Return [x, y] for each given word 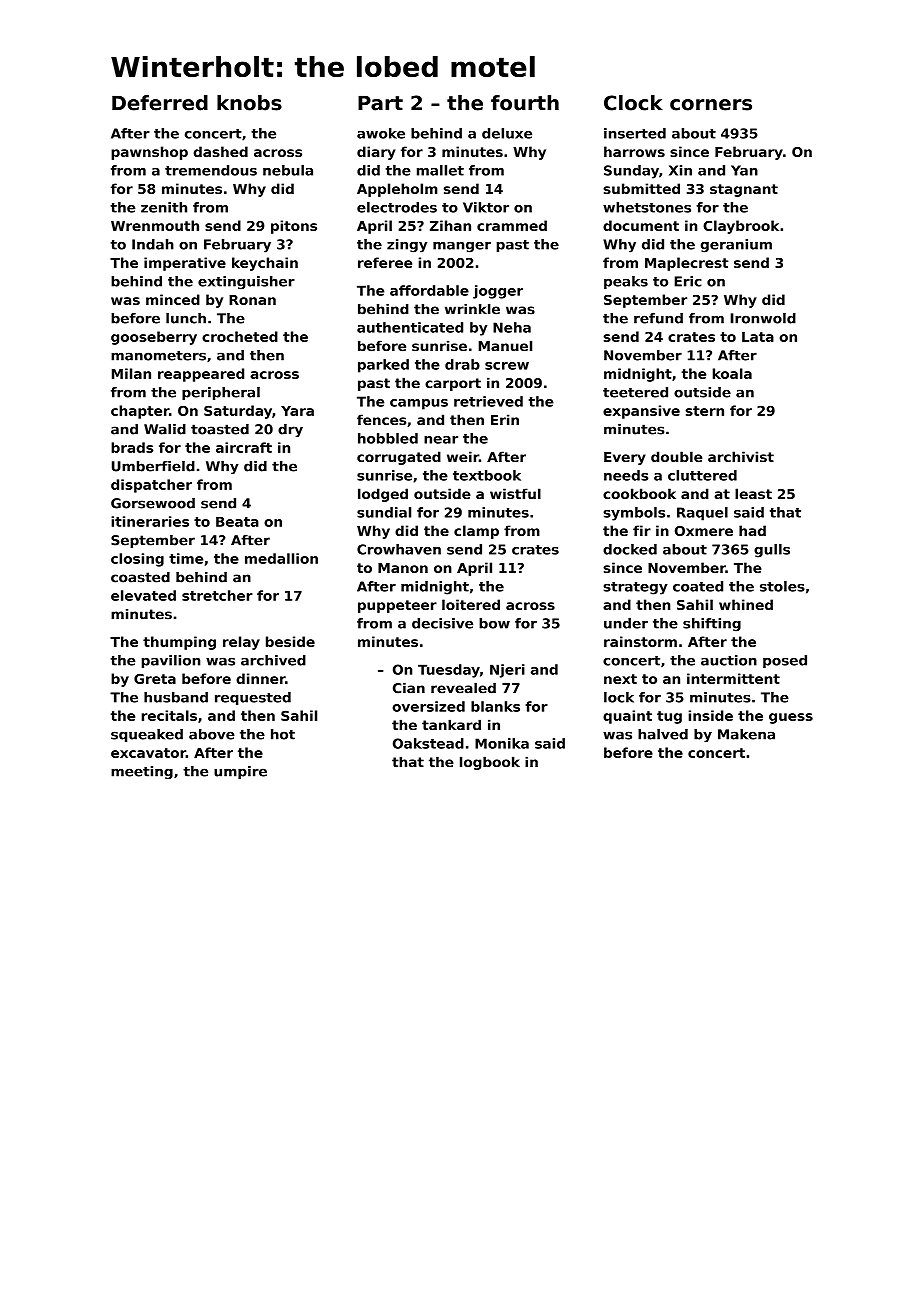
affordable [429, 290]
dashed [221, 151]
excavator [148, 753]
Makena [746, 734]
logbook [490, 763]
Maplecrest [686, 264]
